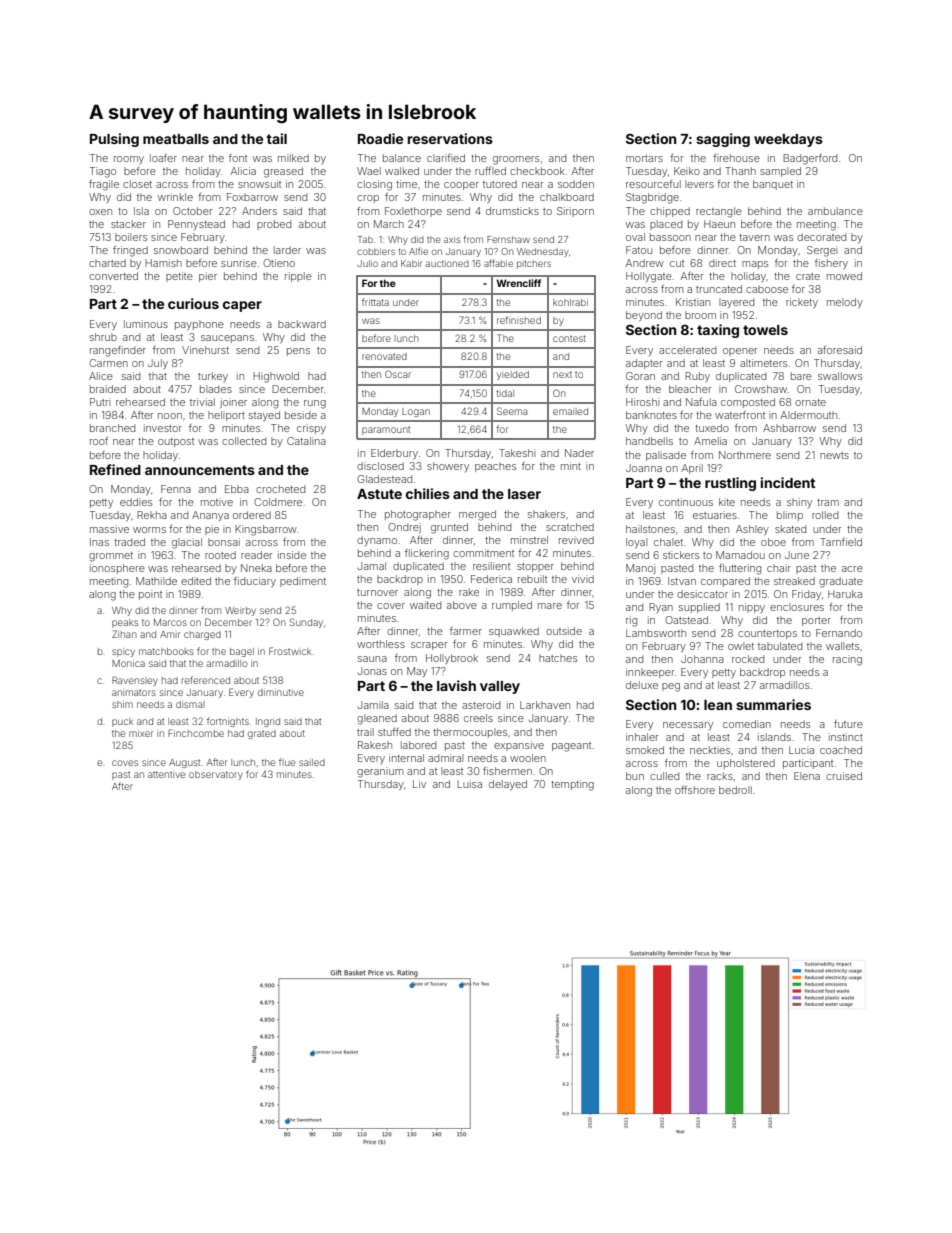 The width and height of the screenshot is (952, 1233). Describe the element at coordinates (752, 530) in the screenshot. I see `Ashley` at that location.
